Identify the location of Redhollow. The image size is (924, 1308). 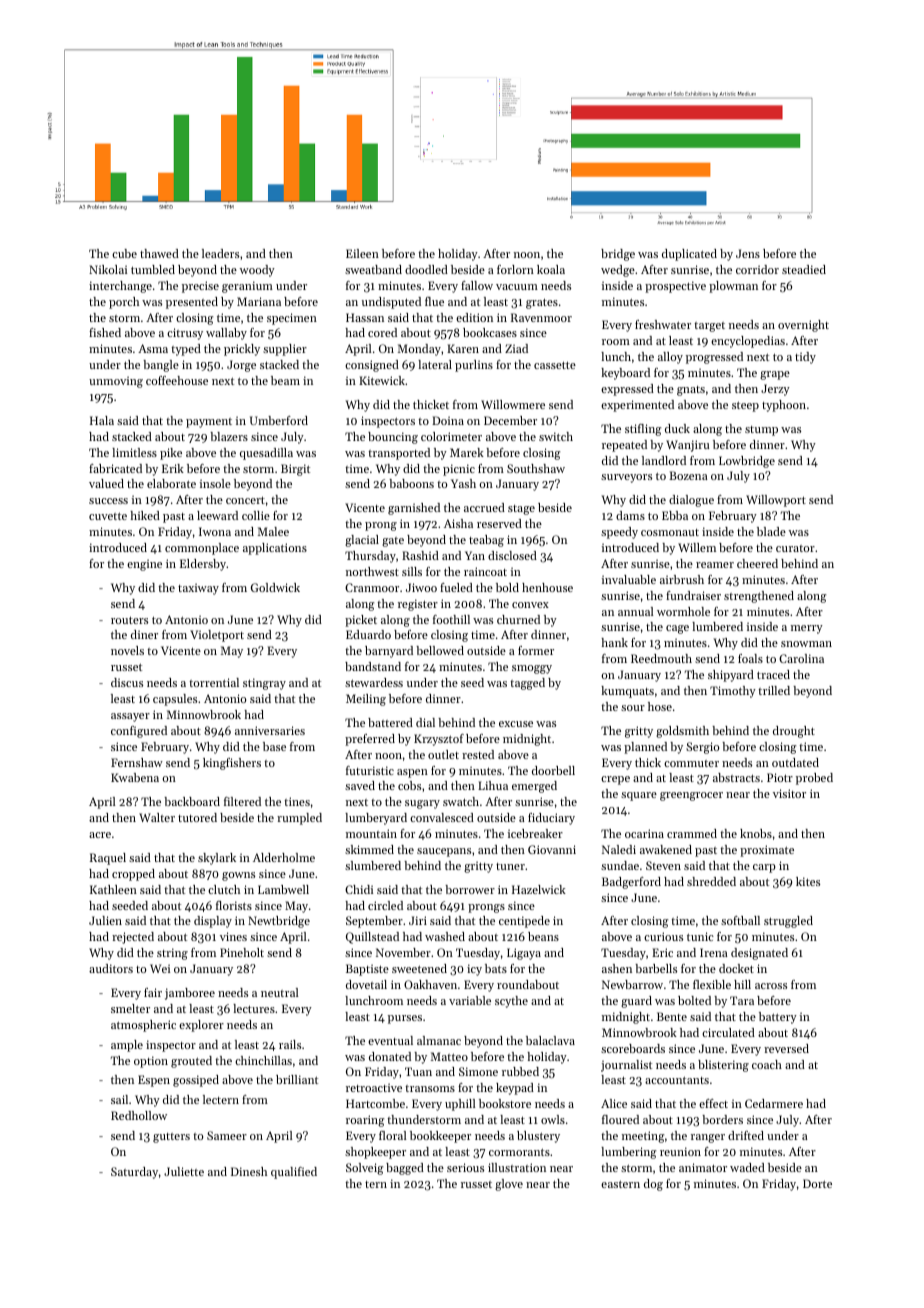
(139, 1115).
